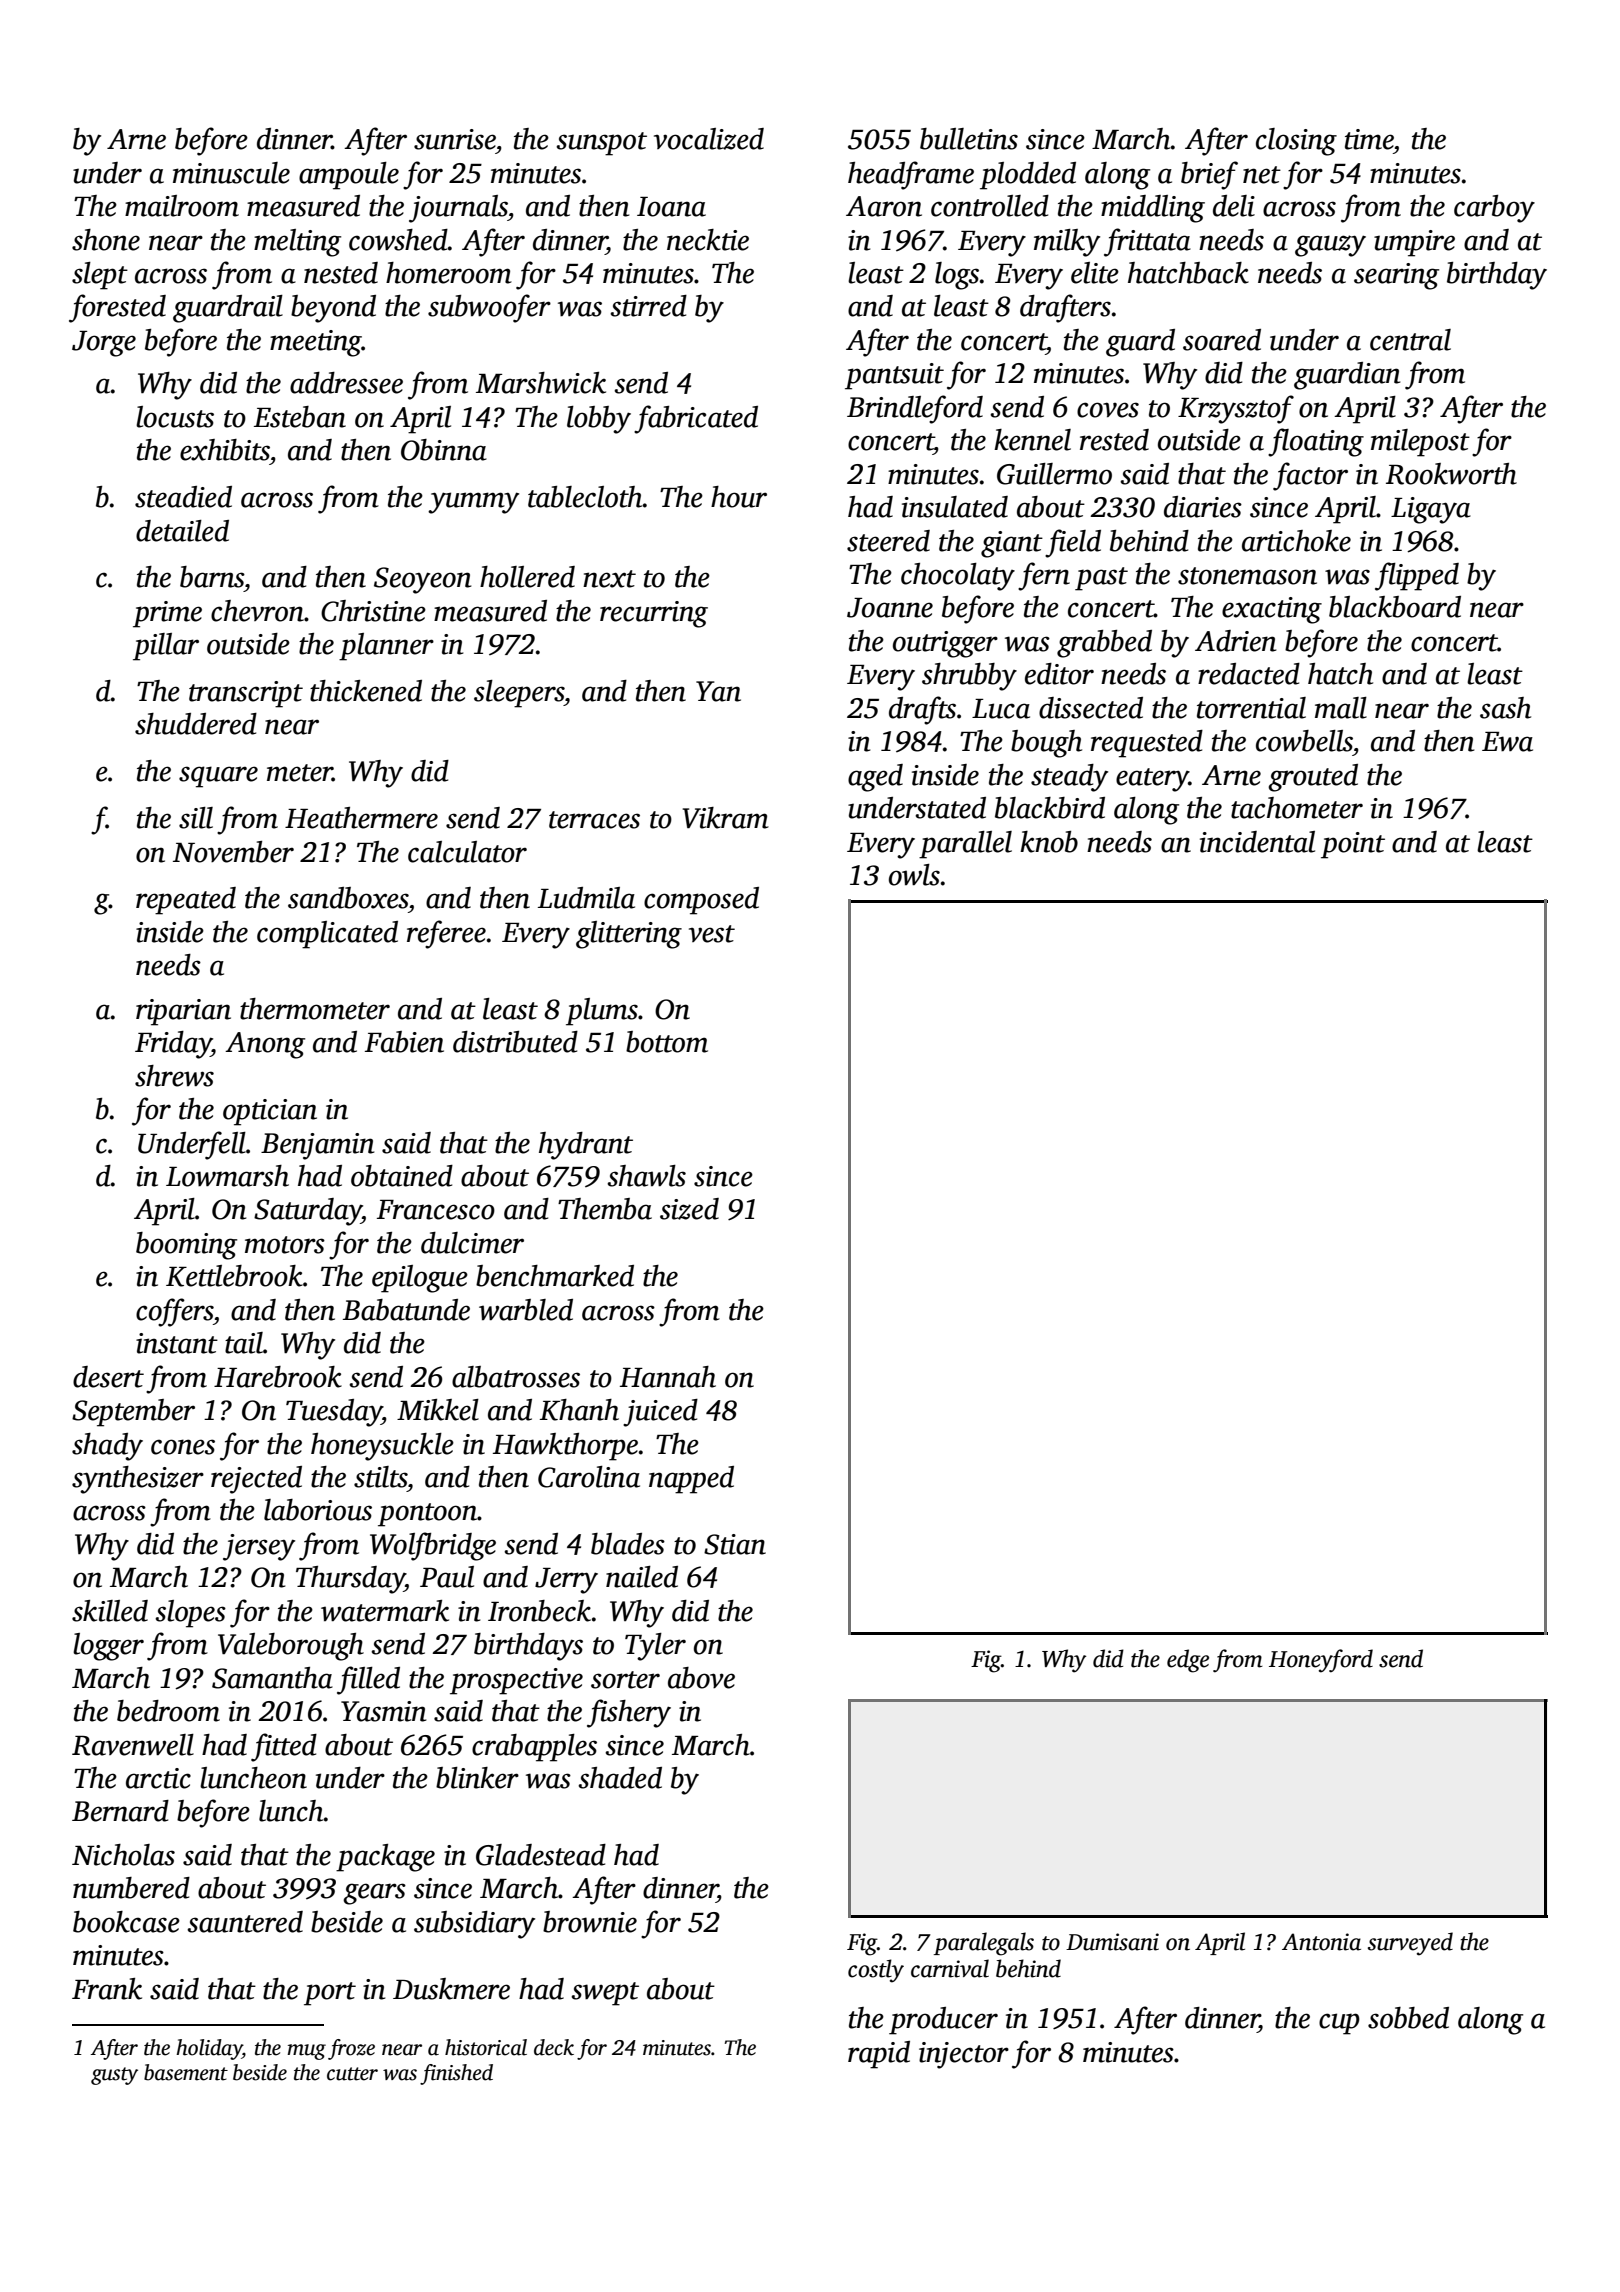 The image size is (1620, 2292). What do you see at coordinates (620, 1778) in the document?
I see `shaded` at bounding box center [620, 1778].
